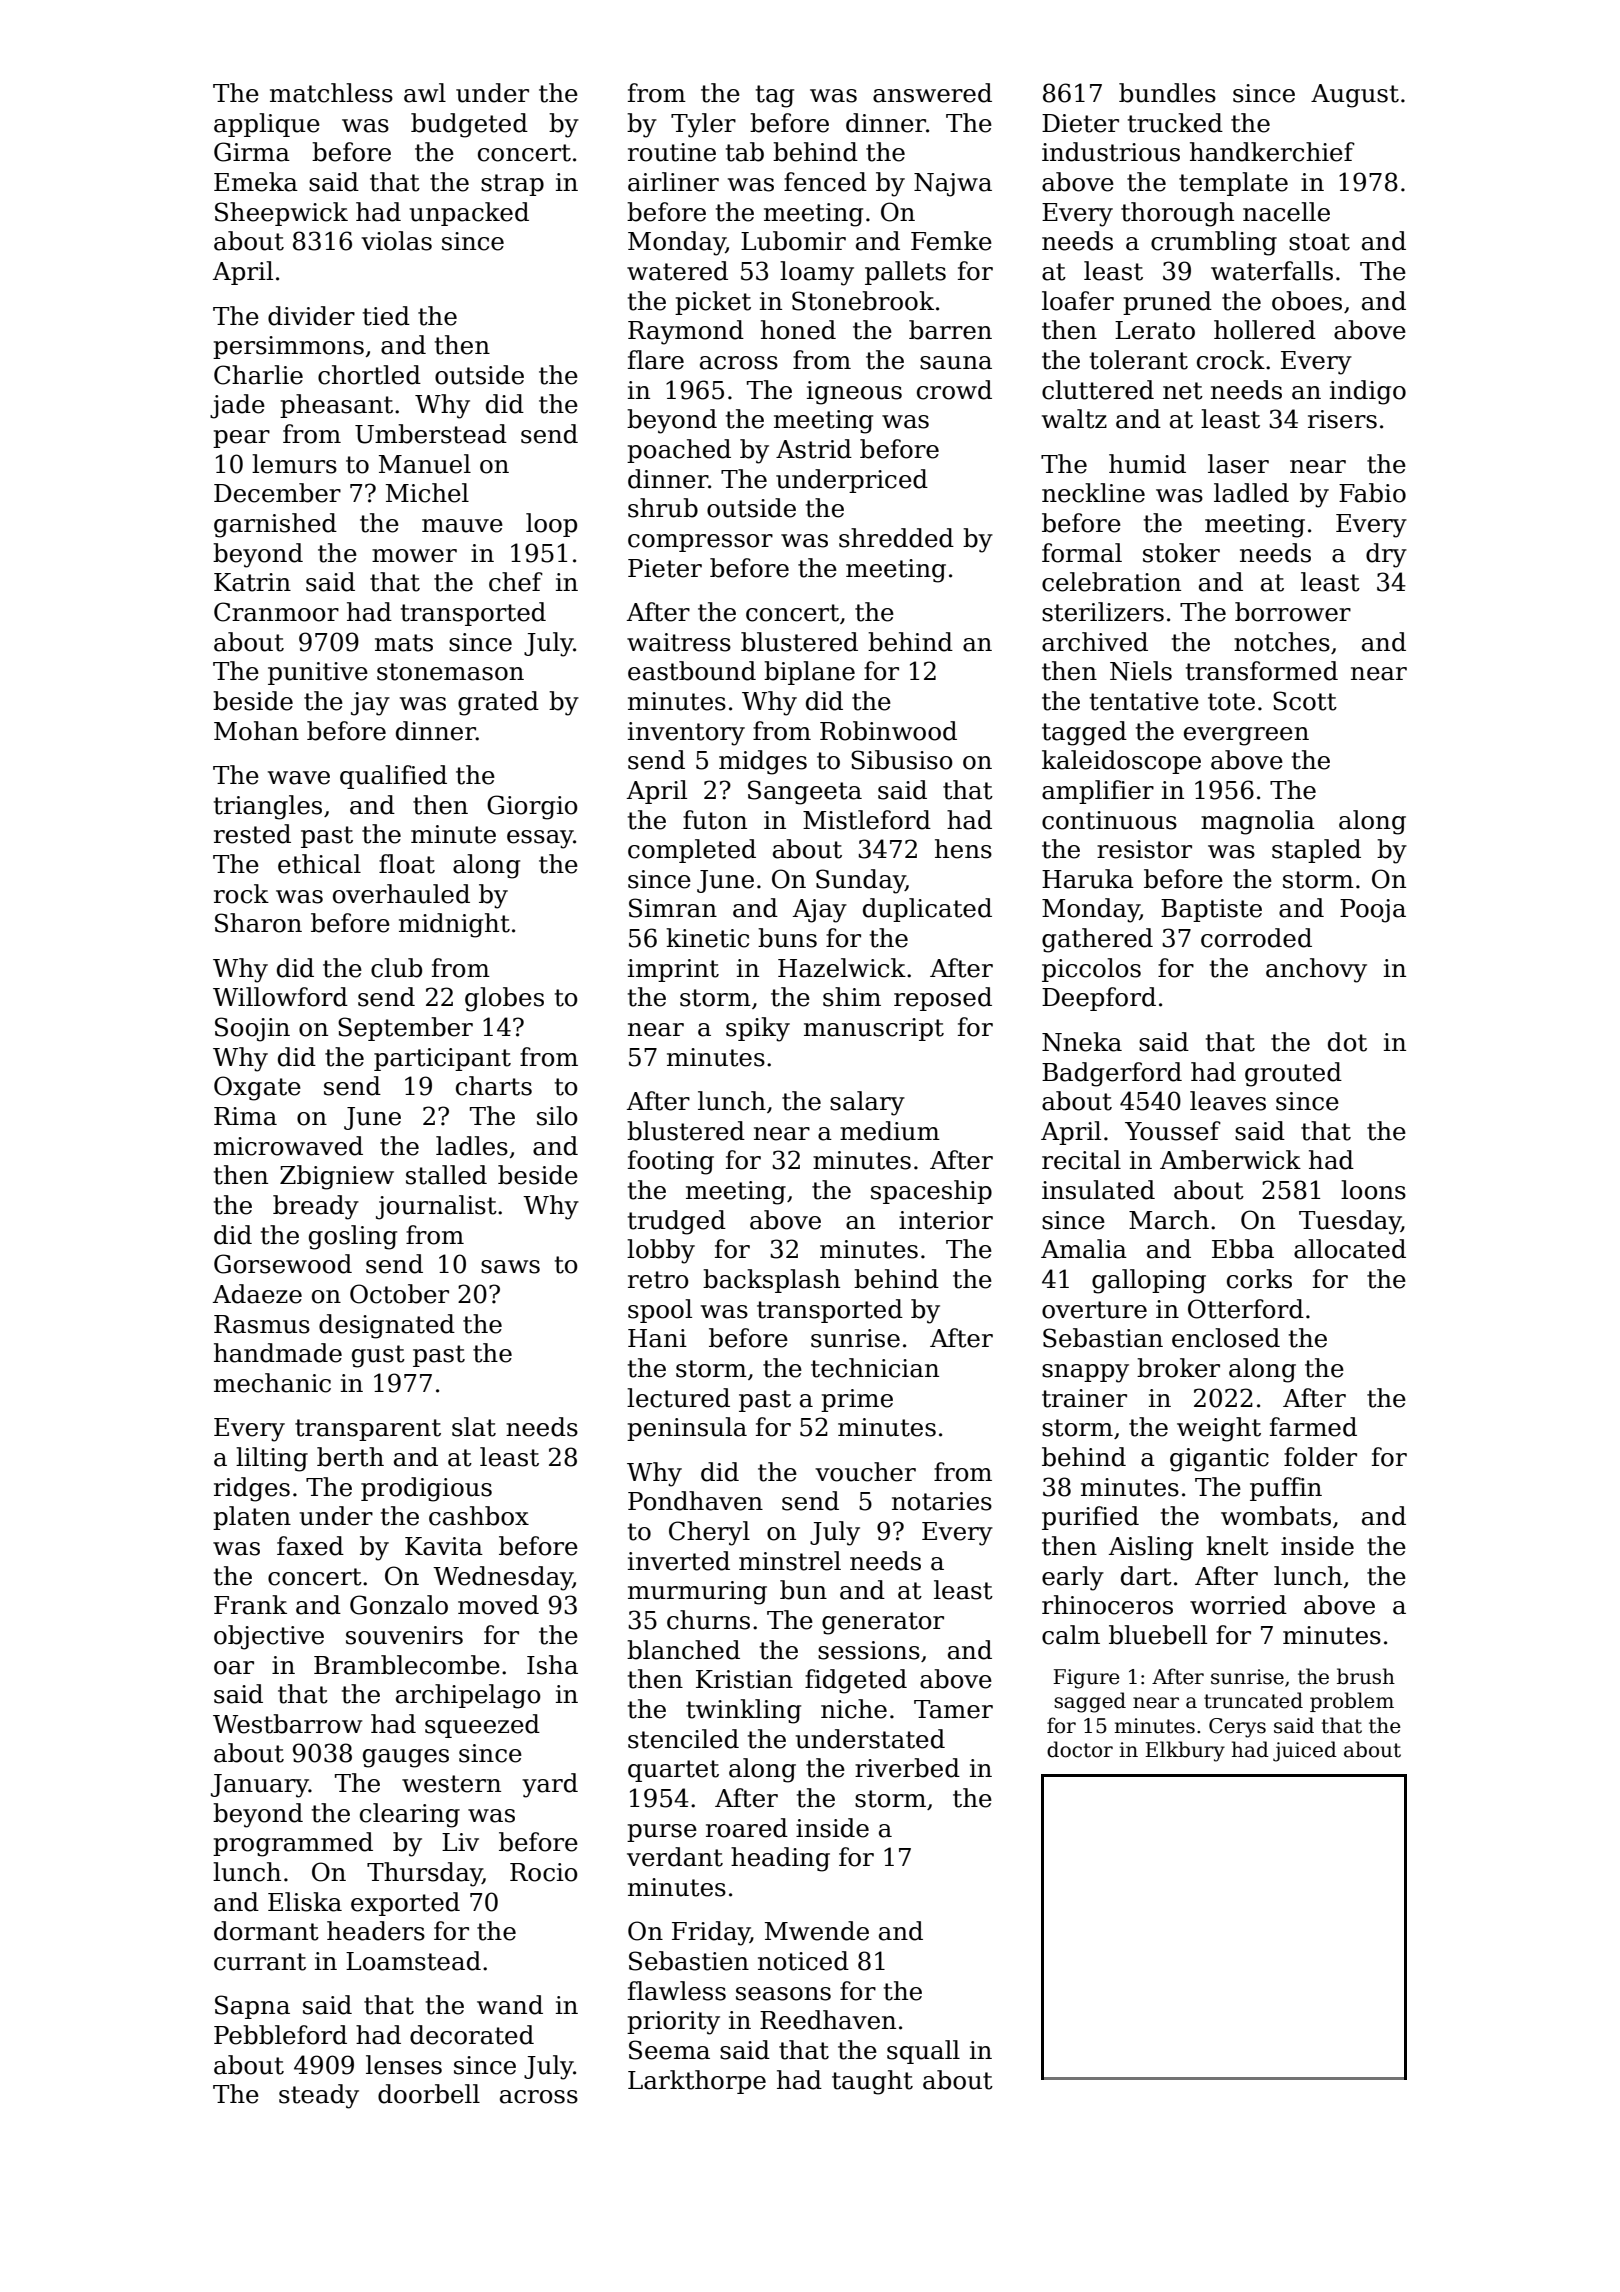  Describe the element at coordinates (932, 93) in the screenshot. I see `answered` at that location.
